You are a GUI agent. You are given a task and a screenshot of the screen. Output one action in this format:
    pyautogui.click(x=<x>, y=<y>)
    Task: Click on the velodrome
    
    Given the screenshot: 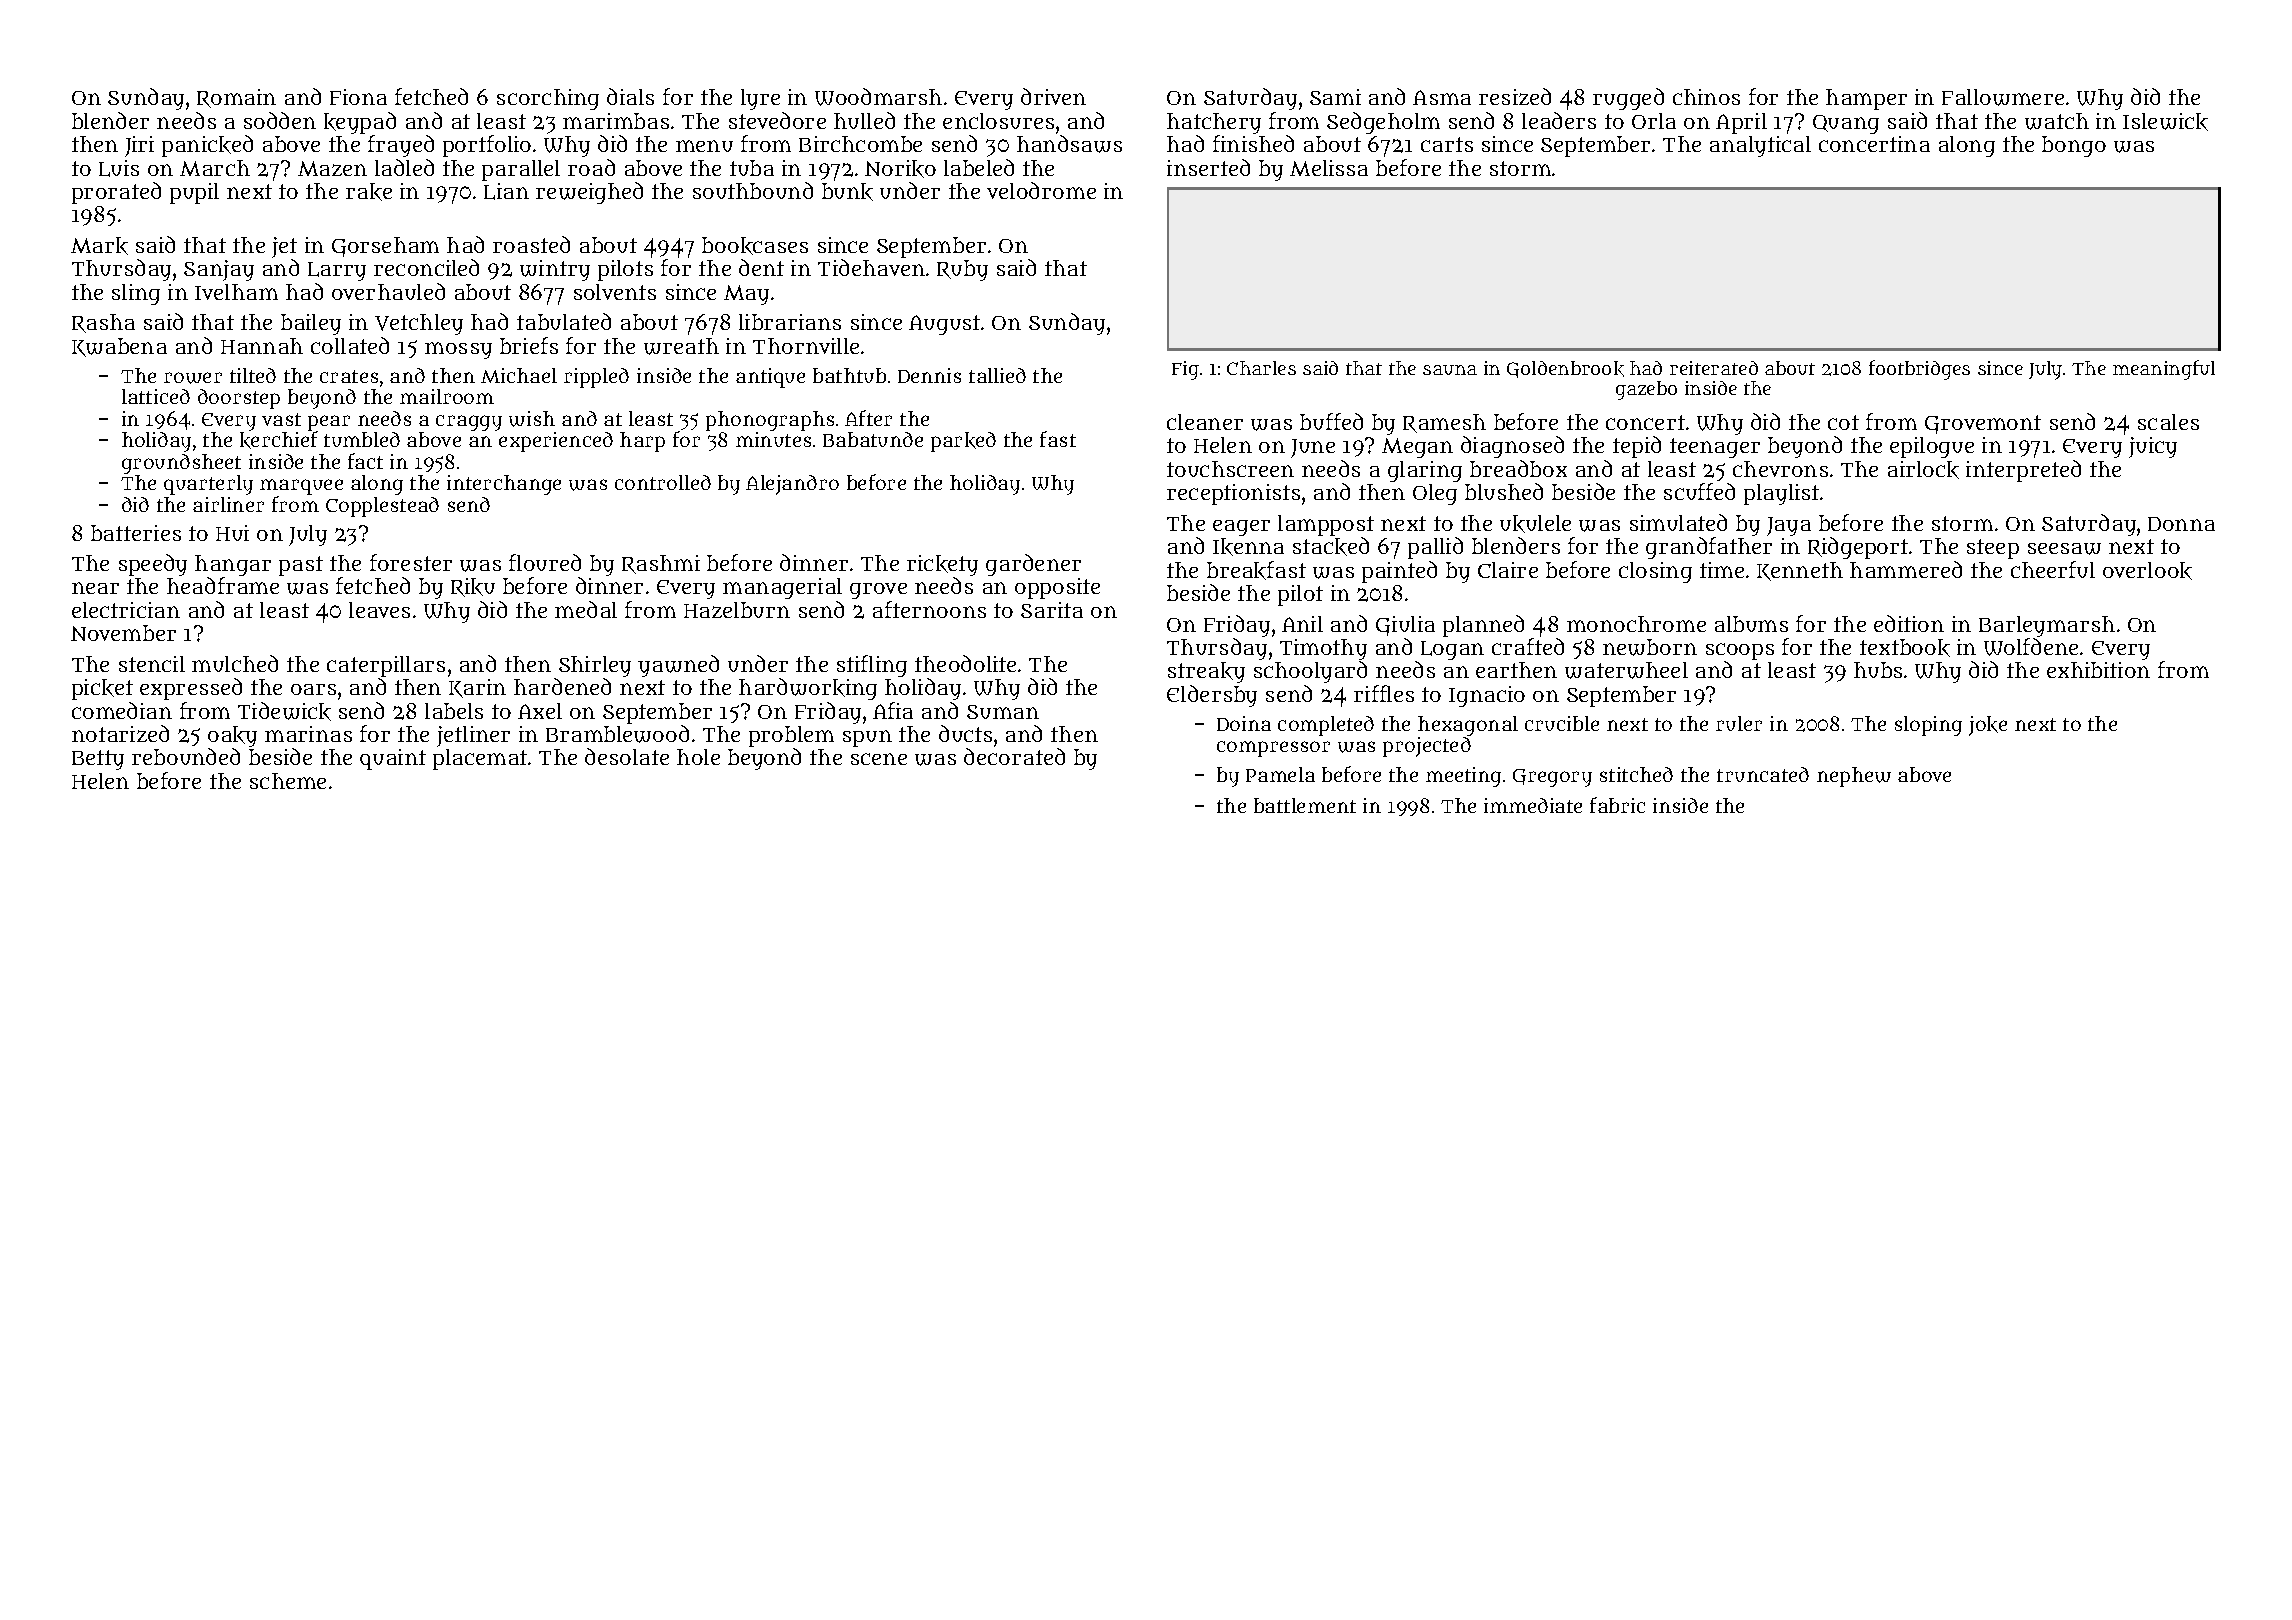 What is the action you would take?
    pyautogui.click(x=1041, y=190)
